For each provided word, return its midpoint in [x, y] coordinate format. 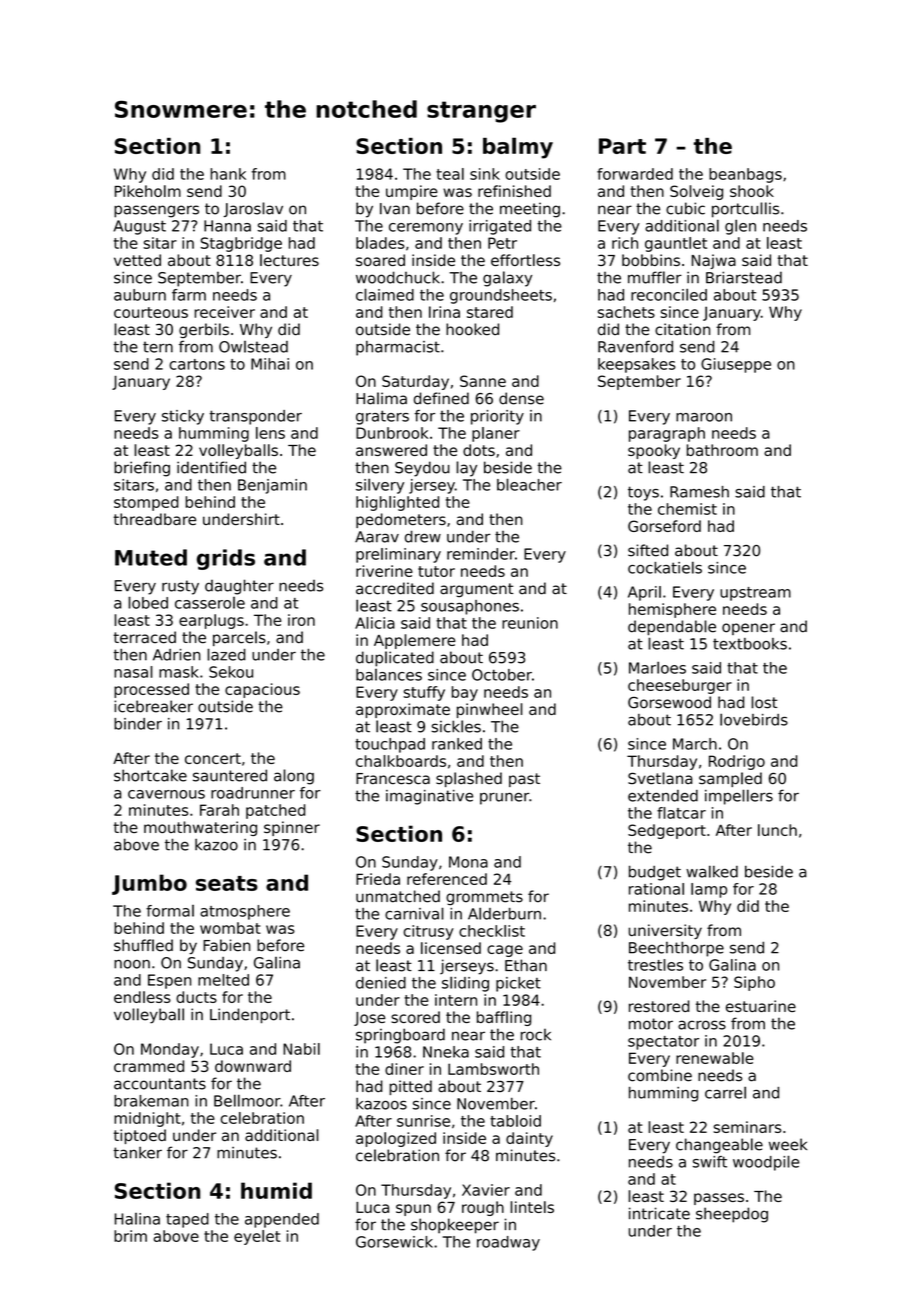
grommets [484, 898]
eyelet [257, 1237]
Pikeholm [148, 191]
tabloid [515, 1121]
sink [485, 174]
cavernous [166, 794]
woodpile [766, 1163]
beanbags [745, 175]
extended [663, 796]
